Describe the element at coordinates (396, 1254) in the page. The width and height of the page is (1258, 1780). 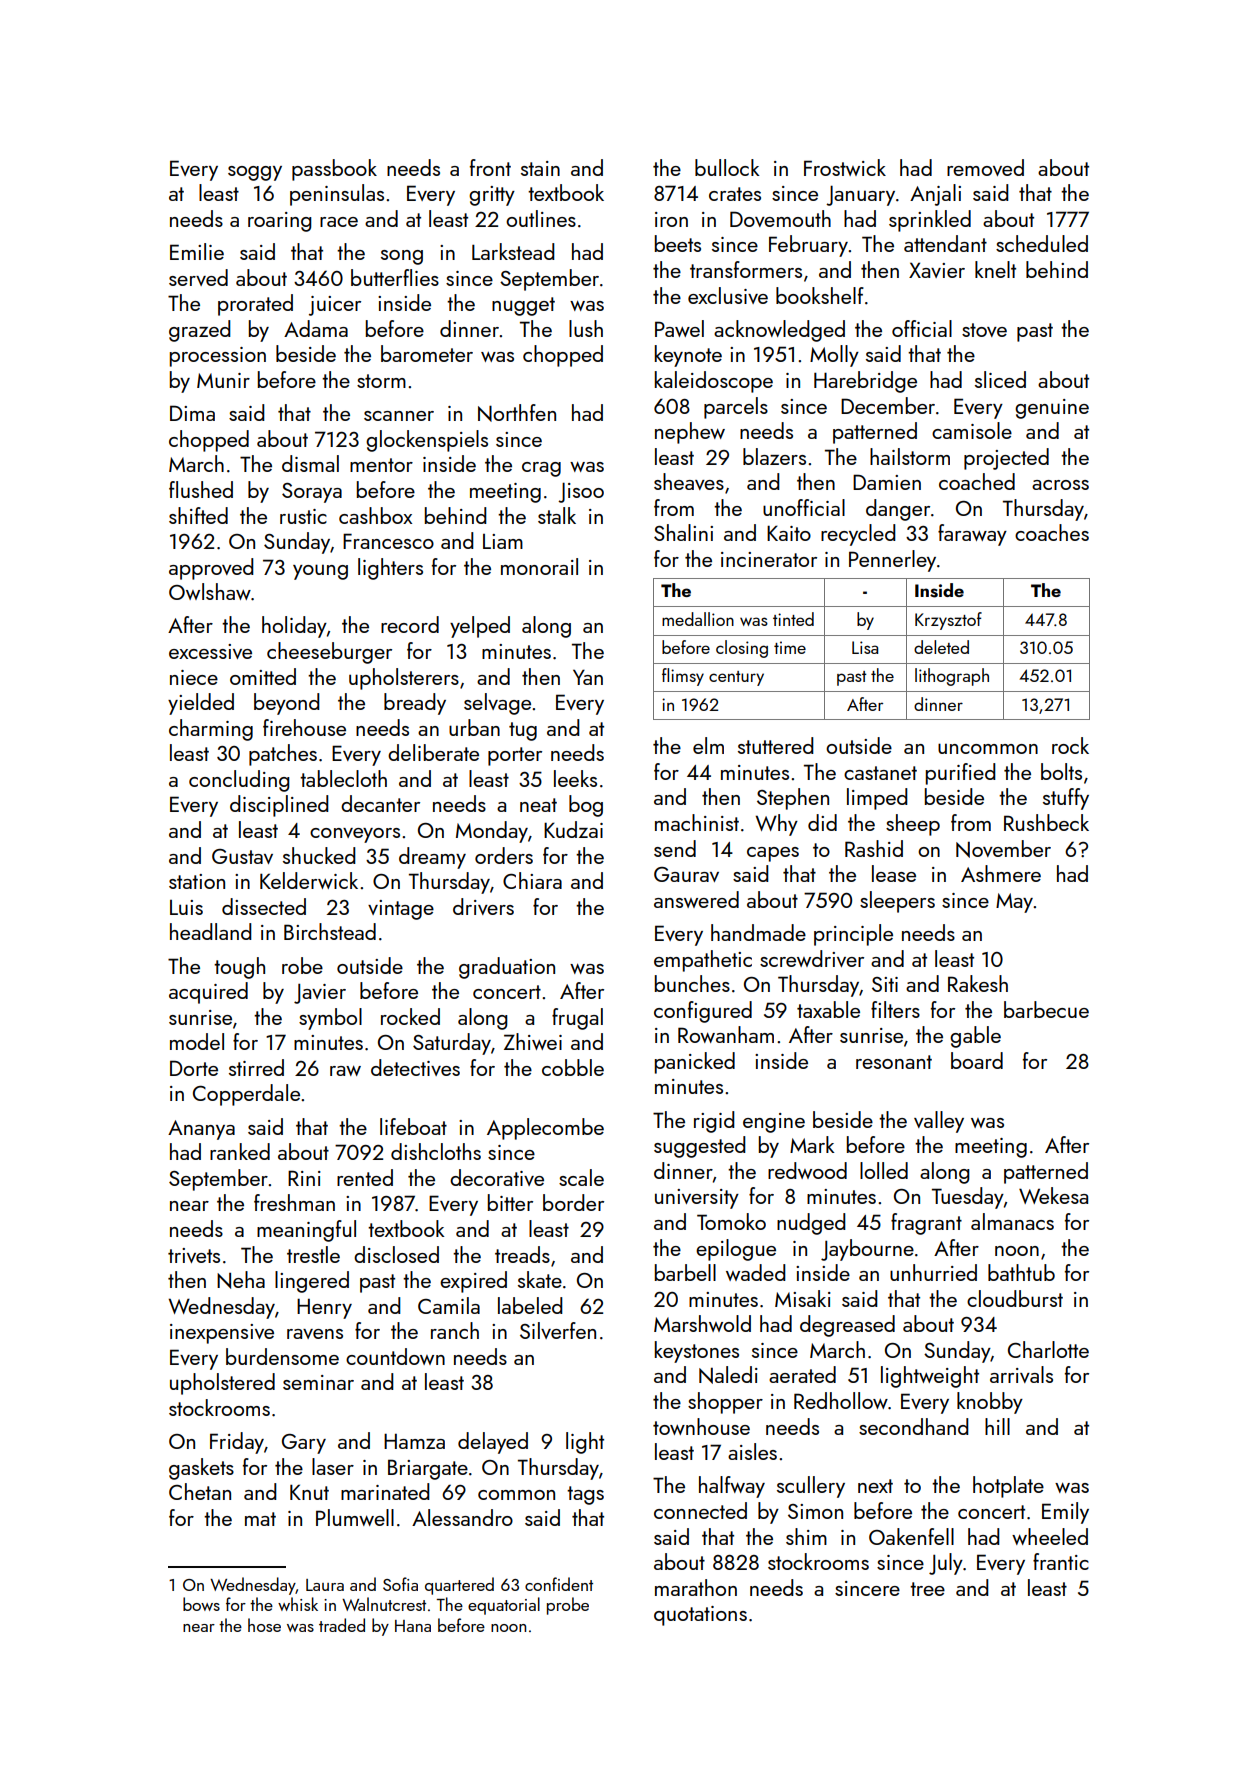
I see `disclosed` at that location.
